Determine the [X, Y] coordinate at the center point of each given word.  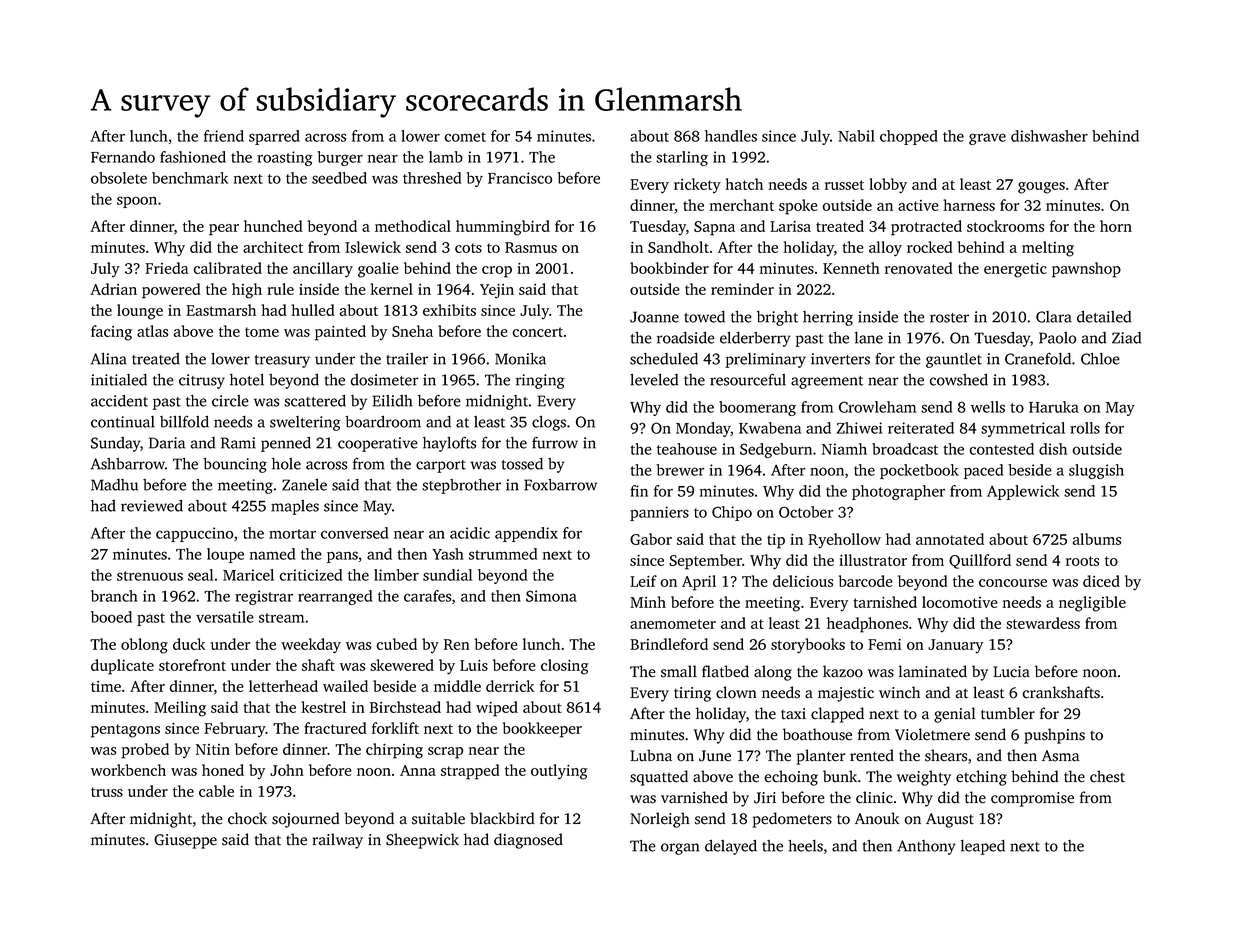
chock [247, 818]
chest [1107, 776]
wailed [345, 686]
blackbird [502, 818]
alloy [885, 249]
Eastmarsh [221, 310]
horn [1116, 226]
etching [981, 778]
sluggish [1096, 471]
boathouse [817, 734]
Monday [703, 429]
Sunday [115, 444]
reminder [742, 289]
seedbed [339, 178]
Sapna [714, 228]
